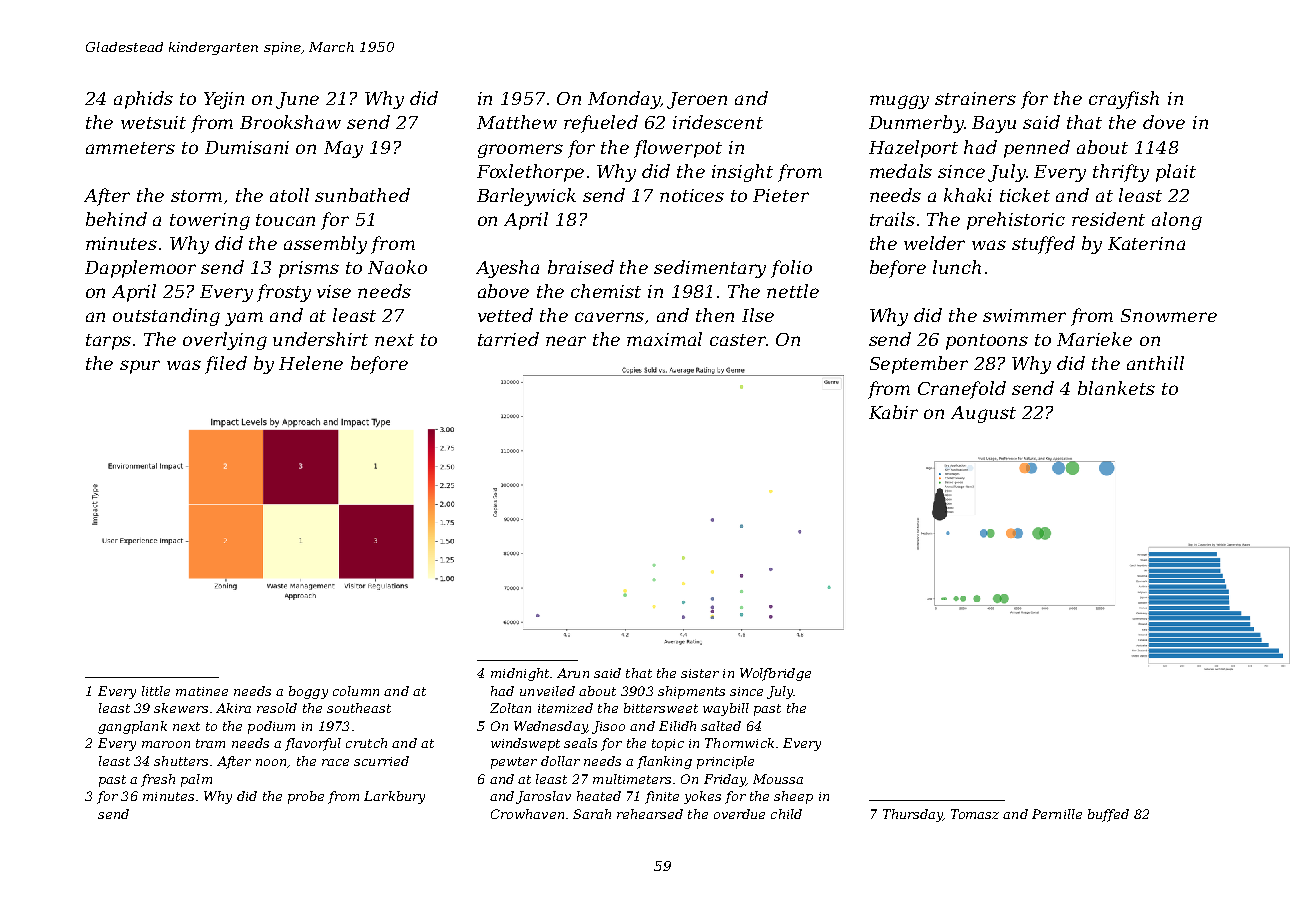 The height and width of the image is (924, 1308). I want to click on storm, so click(196, 196).
